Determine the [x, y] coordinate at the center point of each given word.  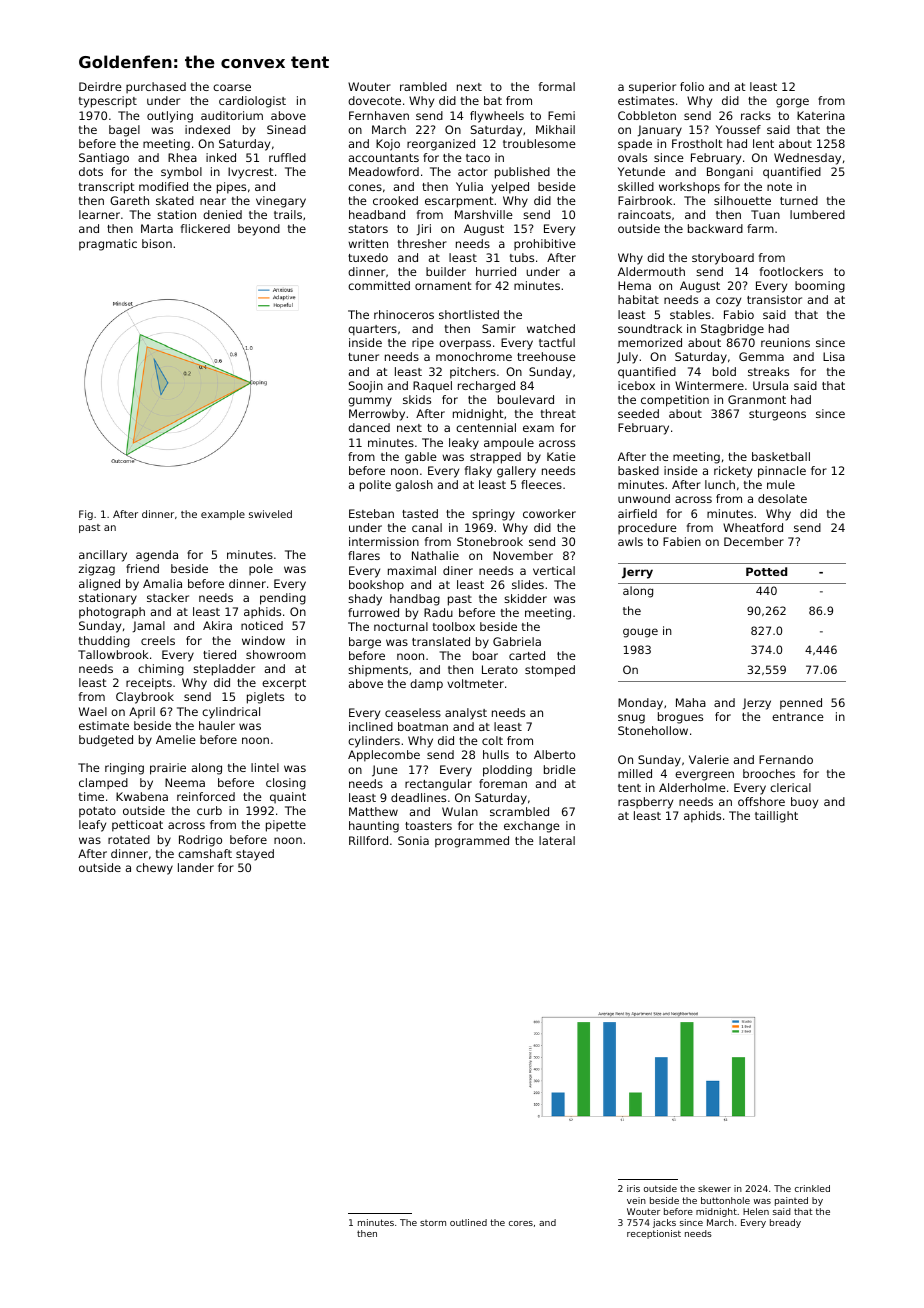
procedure [647, 529]
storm [433, 1223]
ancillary [103, 556]
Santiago [104, 159]
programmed [472, 842]
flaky [478, 472]
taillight [776, 817]
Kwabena [142, 796]
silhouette [742, 200]
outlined [468, 1222]
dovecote [374, 100]
